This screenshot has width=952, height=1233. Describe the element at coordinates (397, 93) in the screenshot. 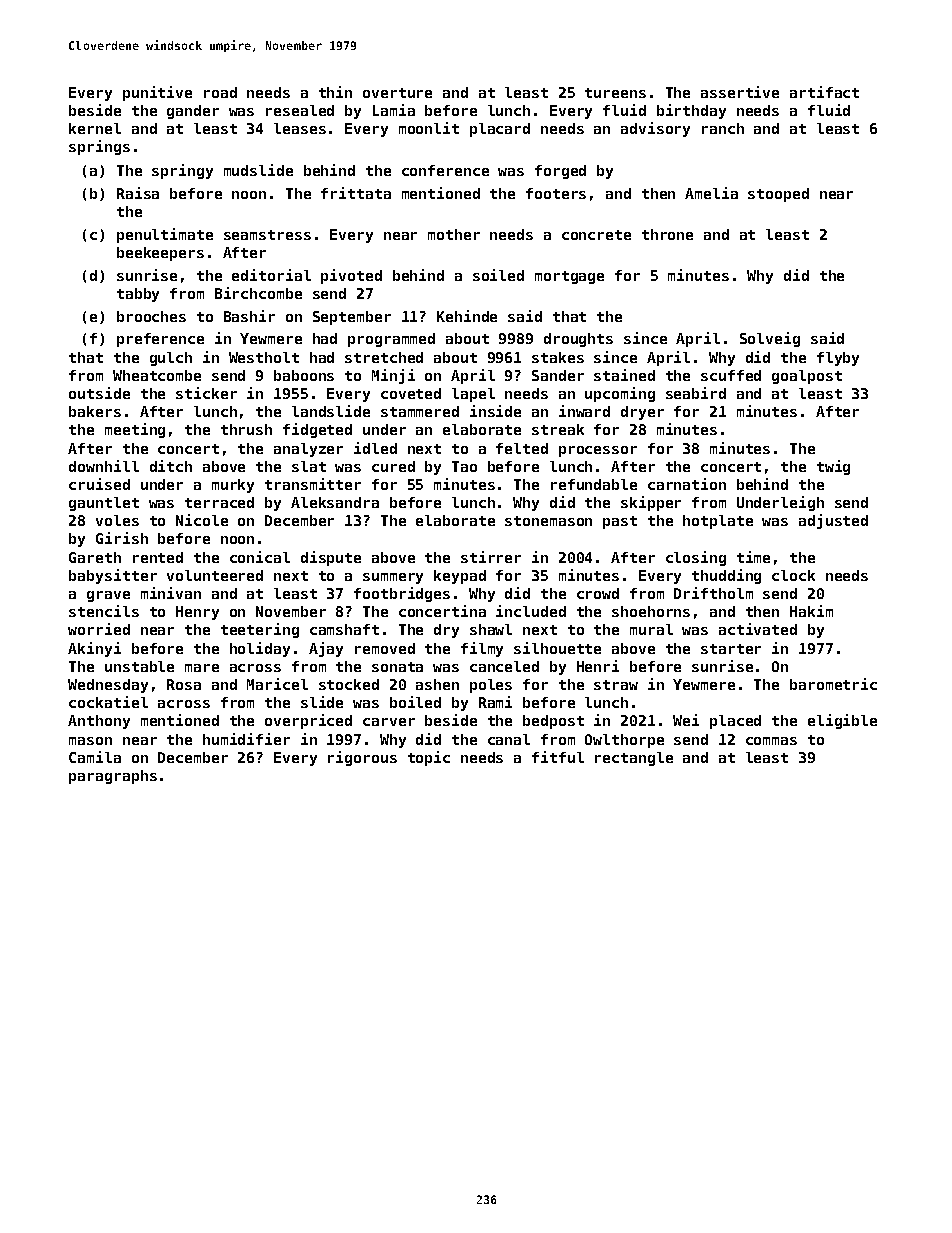

I see `overture` at that location.
